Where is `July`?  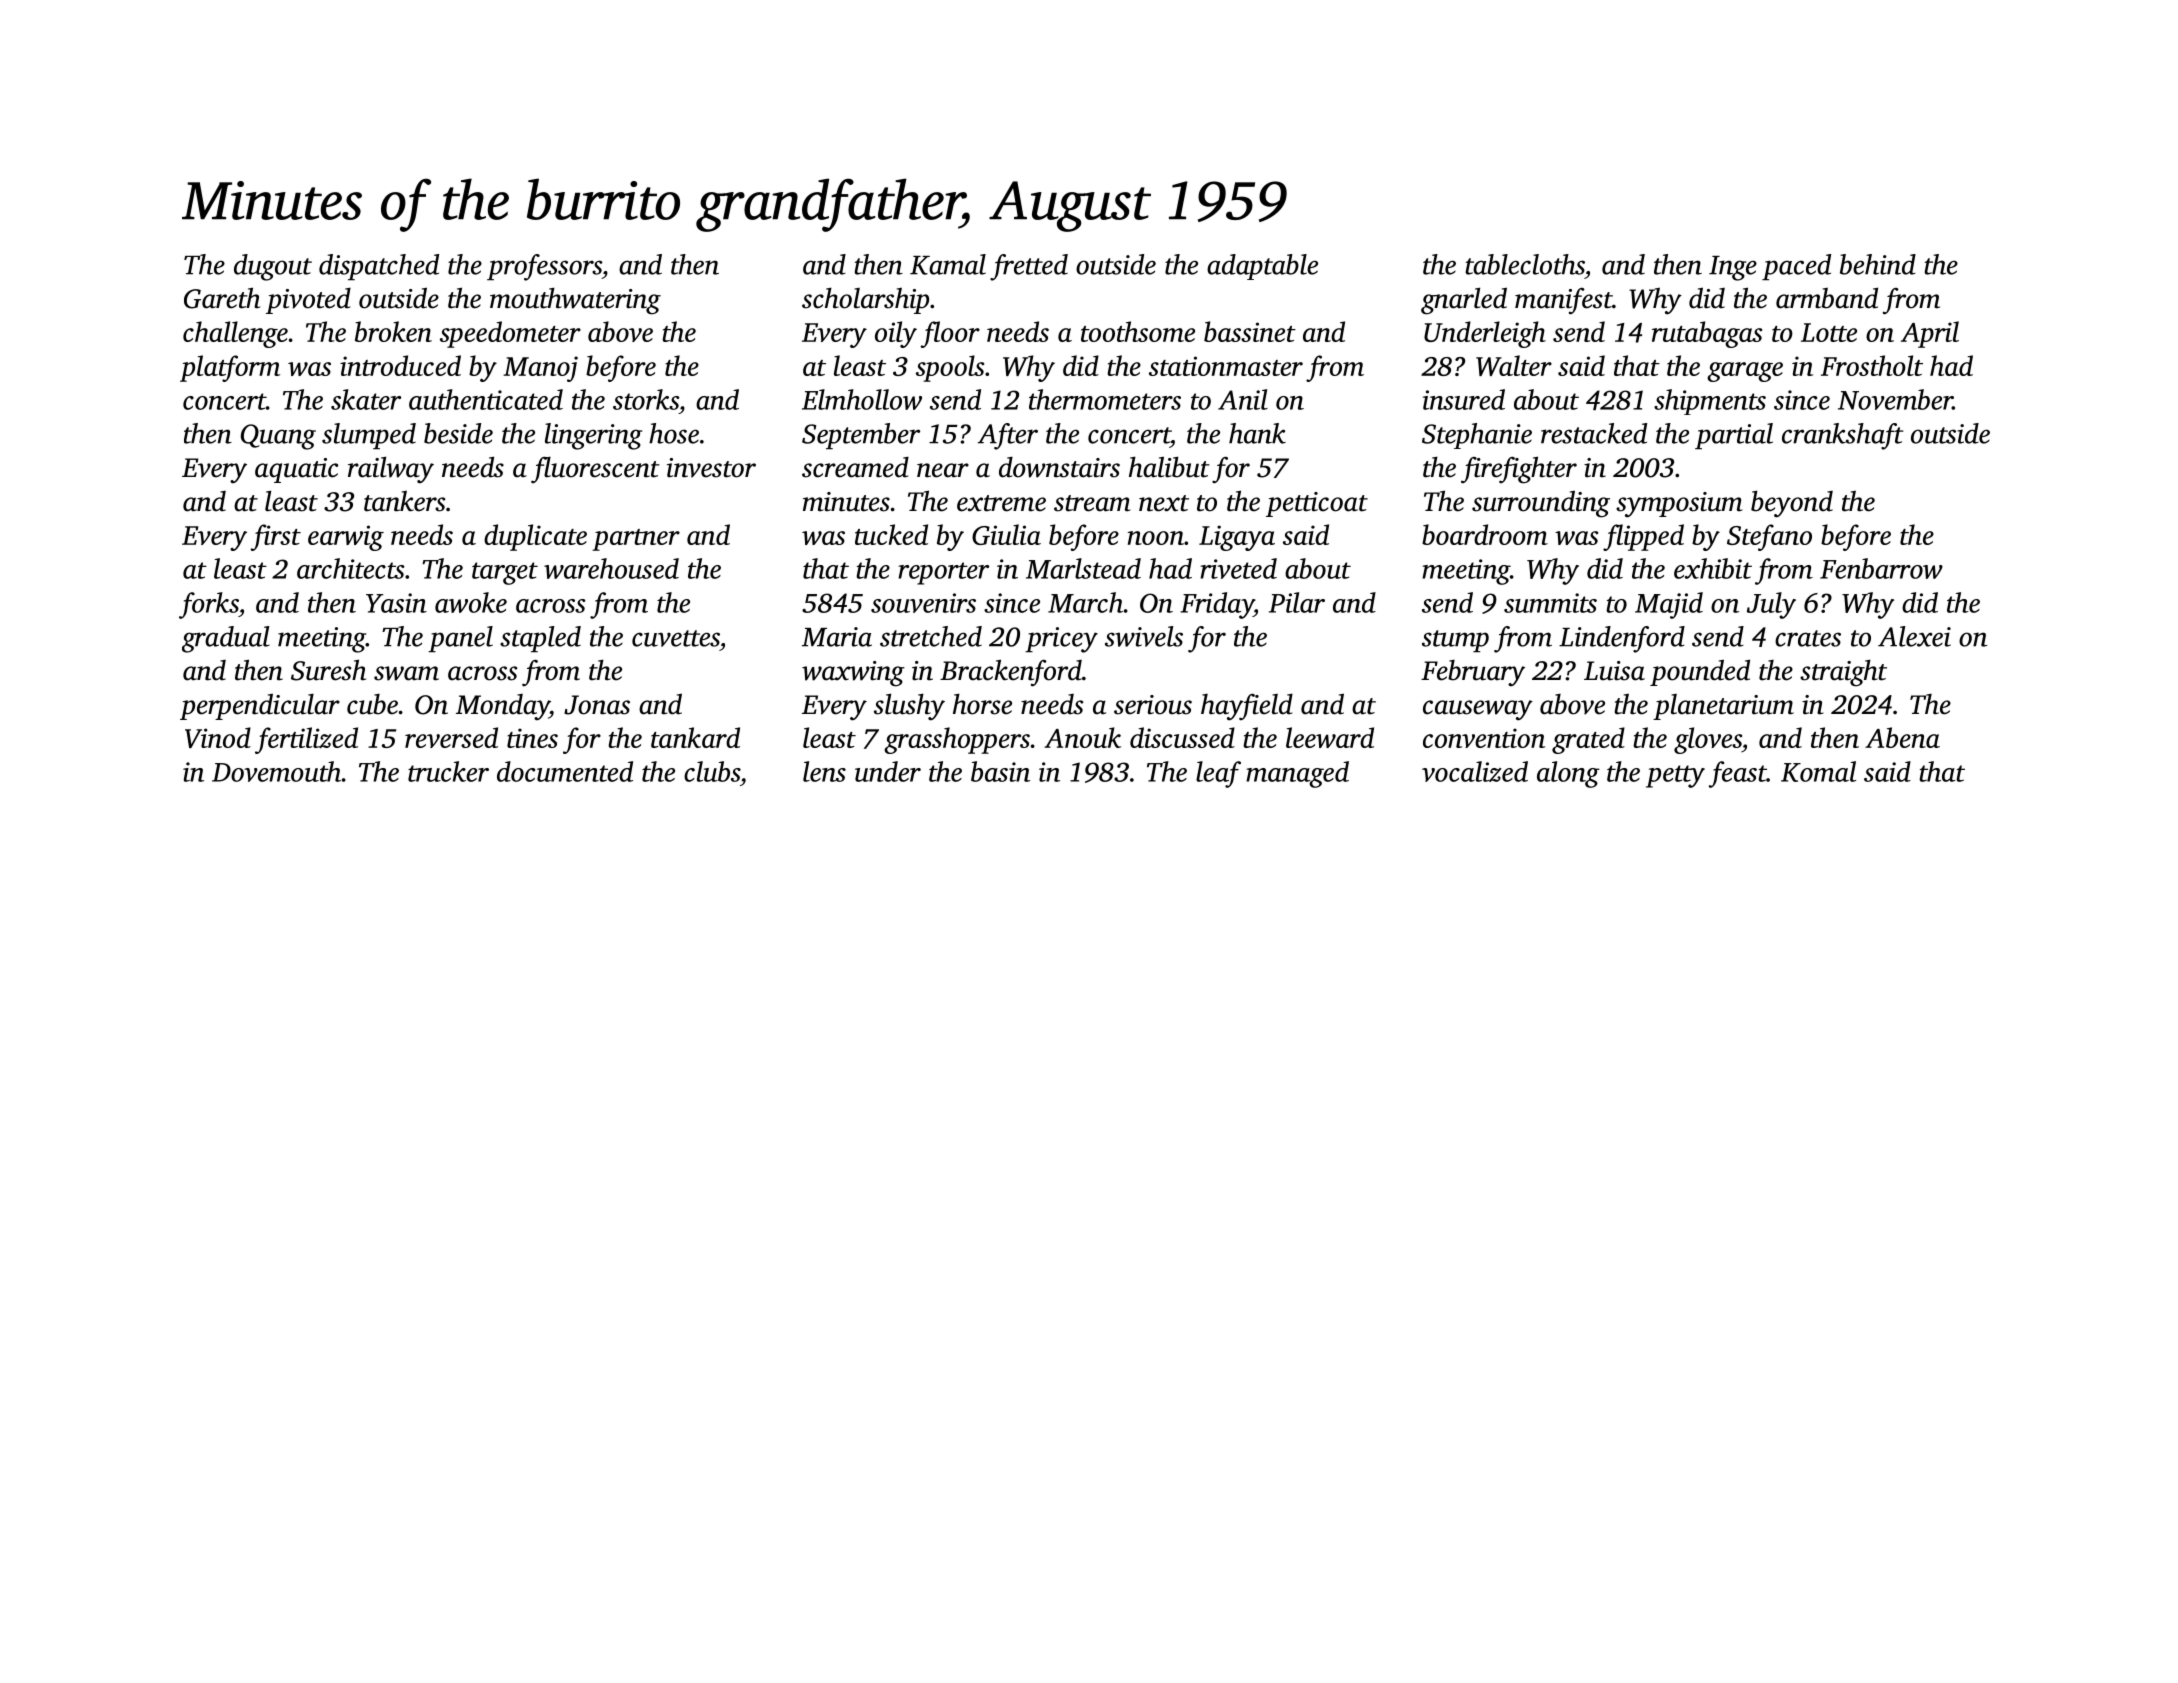
July is located at coordinates (1771, 605).
